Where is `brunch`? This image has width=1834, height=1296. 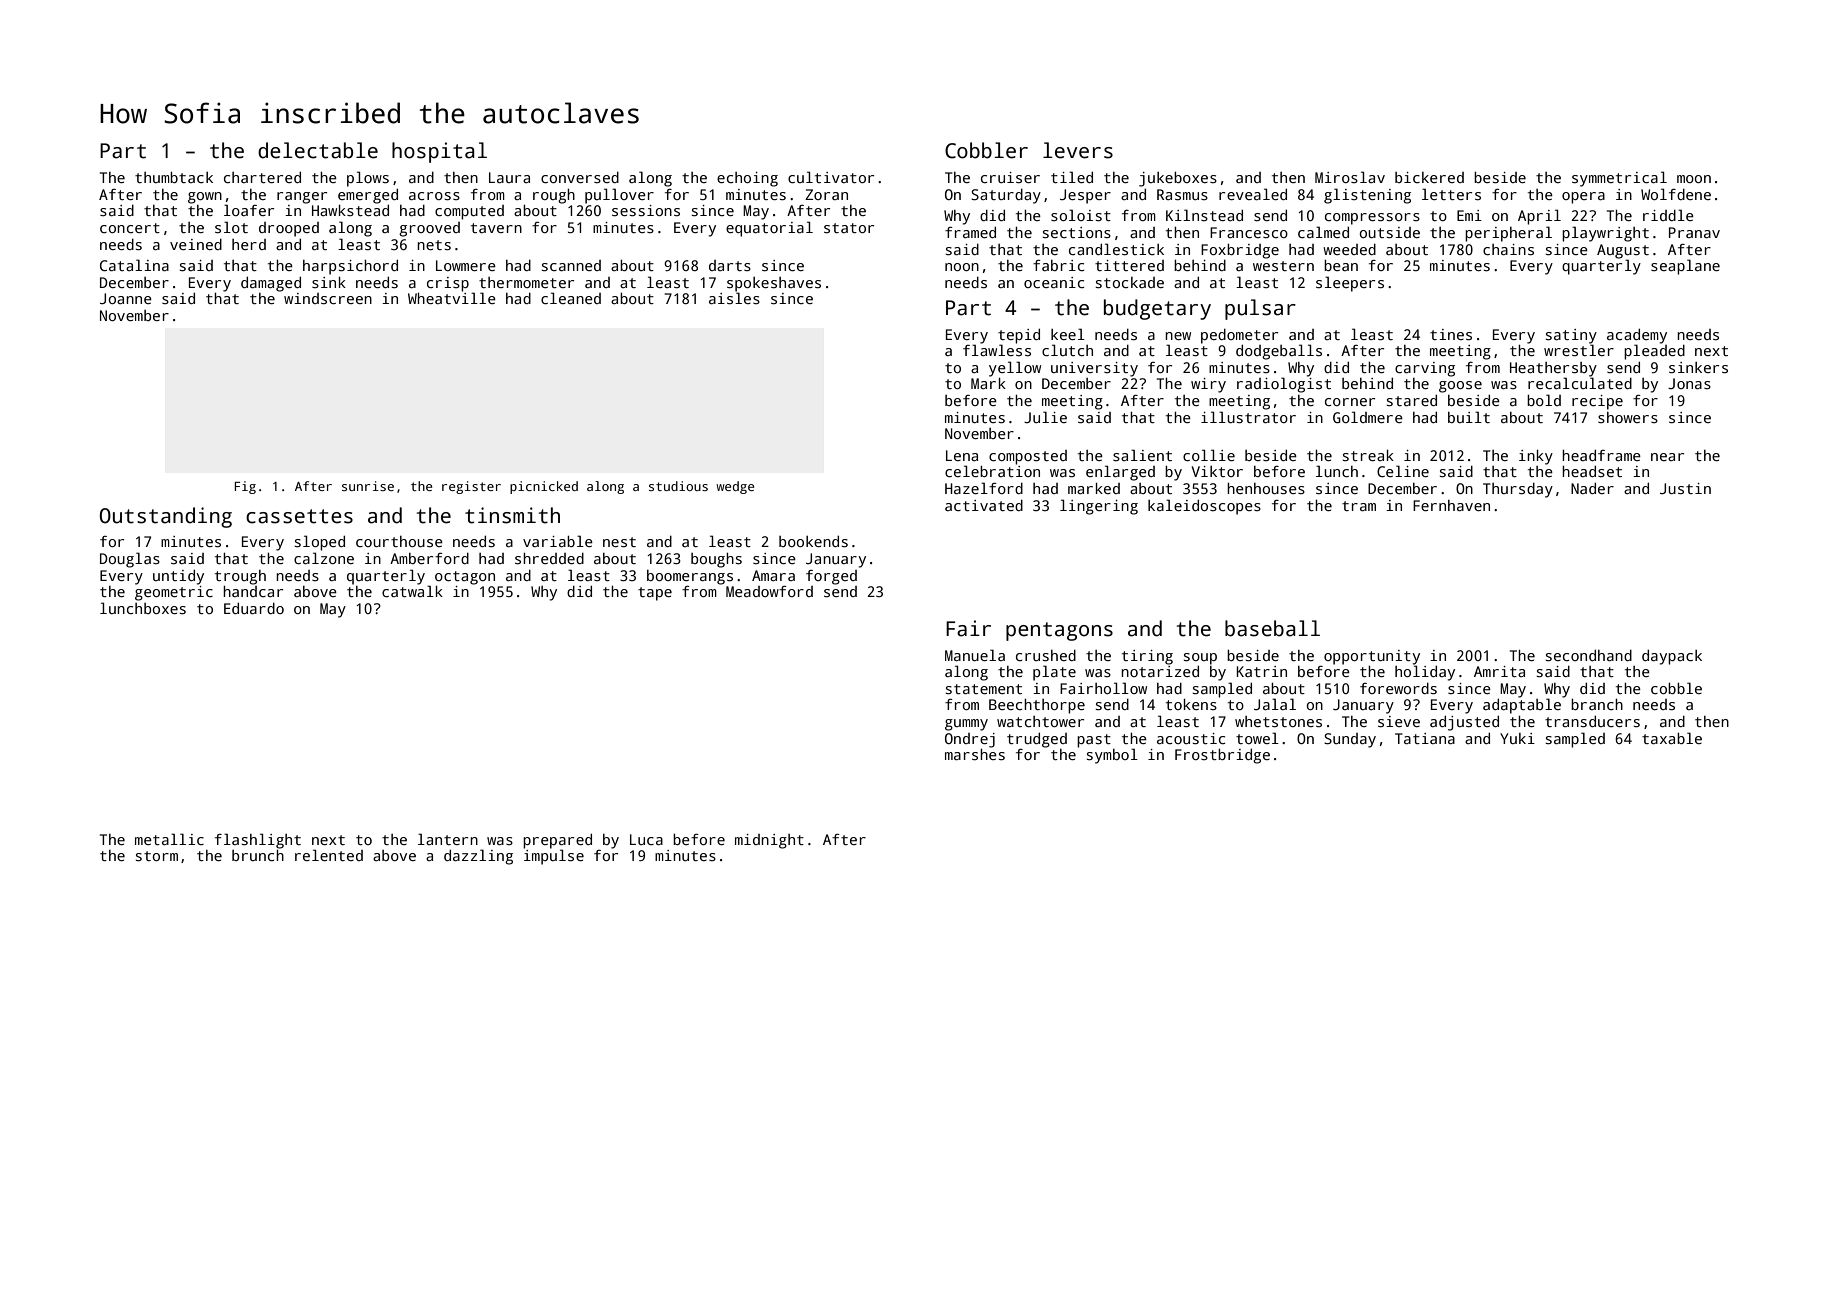
brunch is located at coordinates (258, 855).
